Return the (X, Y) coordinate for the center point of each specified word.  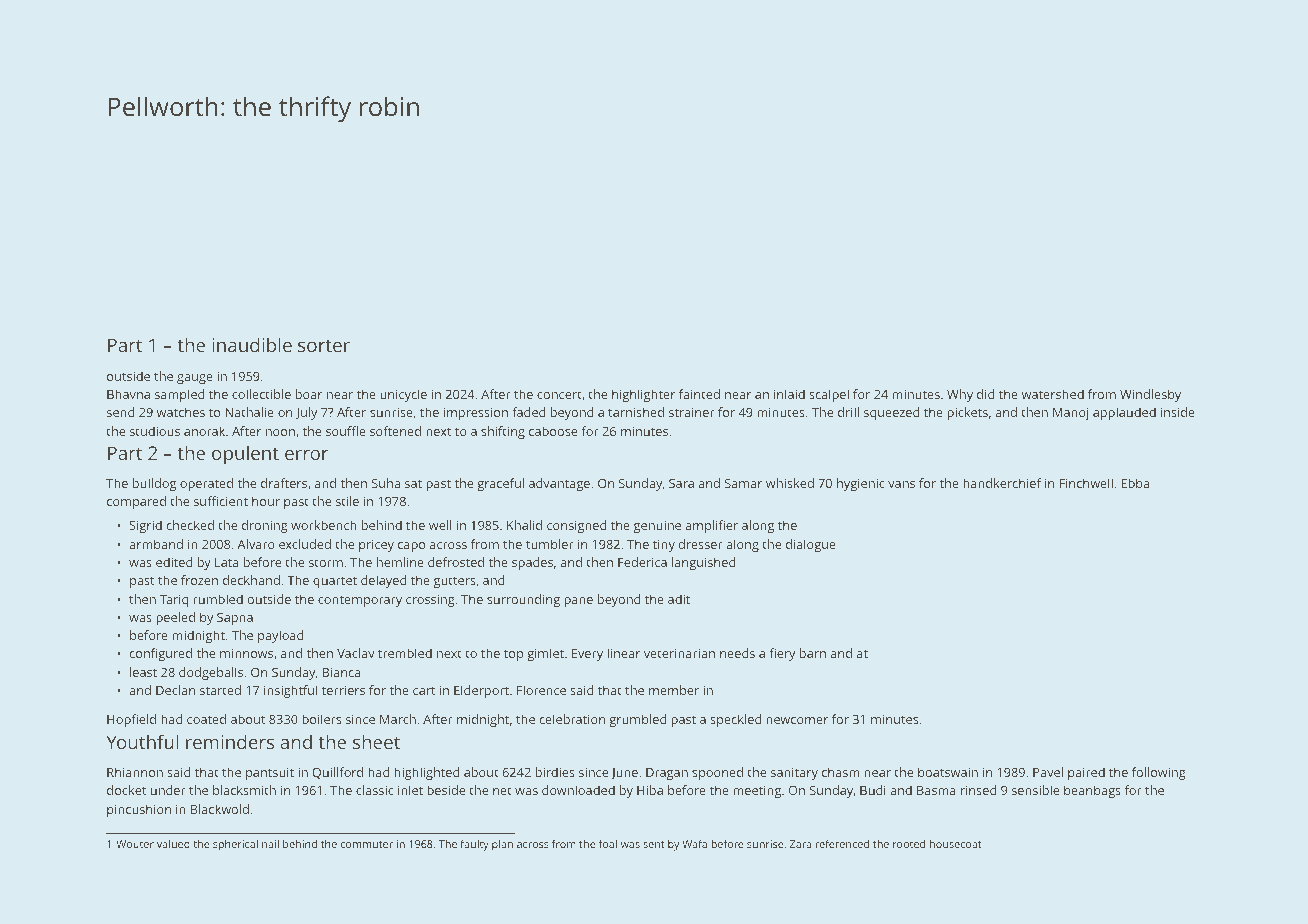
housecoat (956, 844)
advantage (559, 484)
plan (502, 845)
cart (424, 691)
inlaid (789, 394)
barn (813, 653)
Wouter (135, 844)
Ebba (1135, 483)
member (674, 690)
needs (737, 653)
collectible (261, 394)
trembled (405, 653)
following (1159, 773)
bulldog (154, 484)
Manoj (1071, 414)
